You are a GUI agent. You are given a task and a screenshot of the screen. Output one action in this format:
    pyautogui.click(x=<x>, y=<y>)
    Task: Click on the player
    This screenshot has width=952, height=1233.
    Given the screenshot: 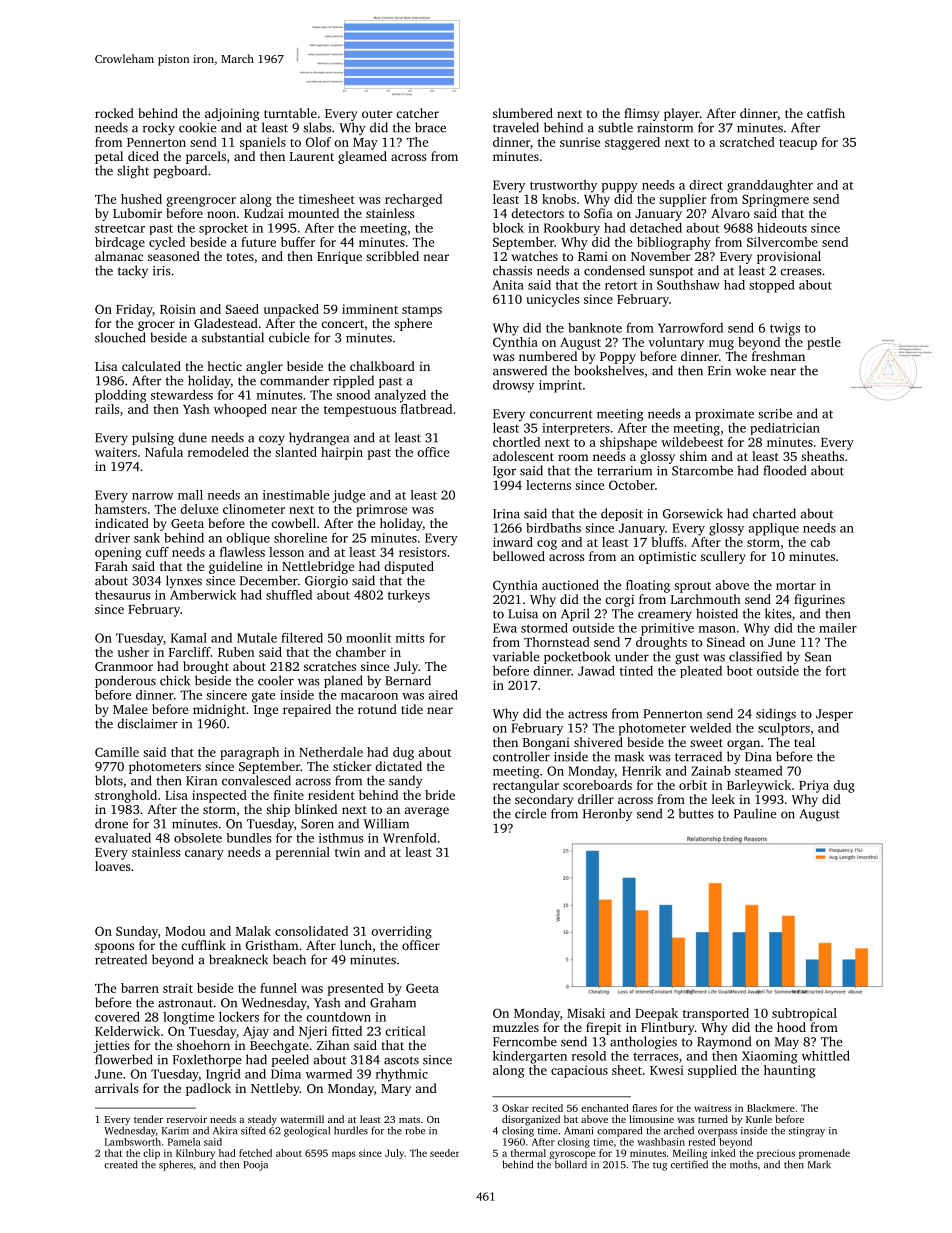 What is the action you would take?
    pyautogui.click(x=682, y=114)
